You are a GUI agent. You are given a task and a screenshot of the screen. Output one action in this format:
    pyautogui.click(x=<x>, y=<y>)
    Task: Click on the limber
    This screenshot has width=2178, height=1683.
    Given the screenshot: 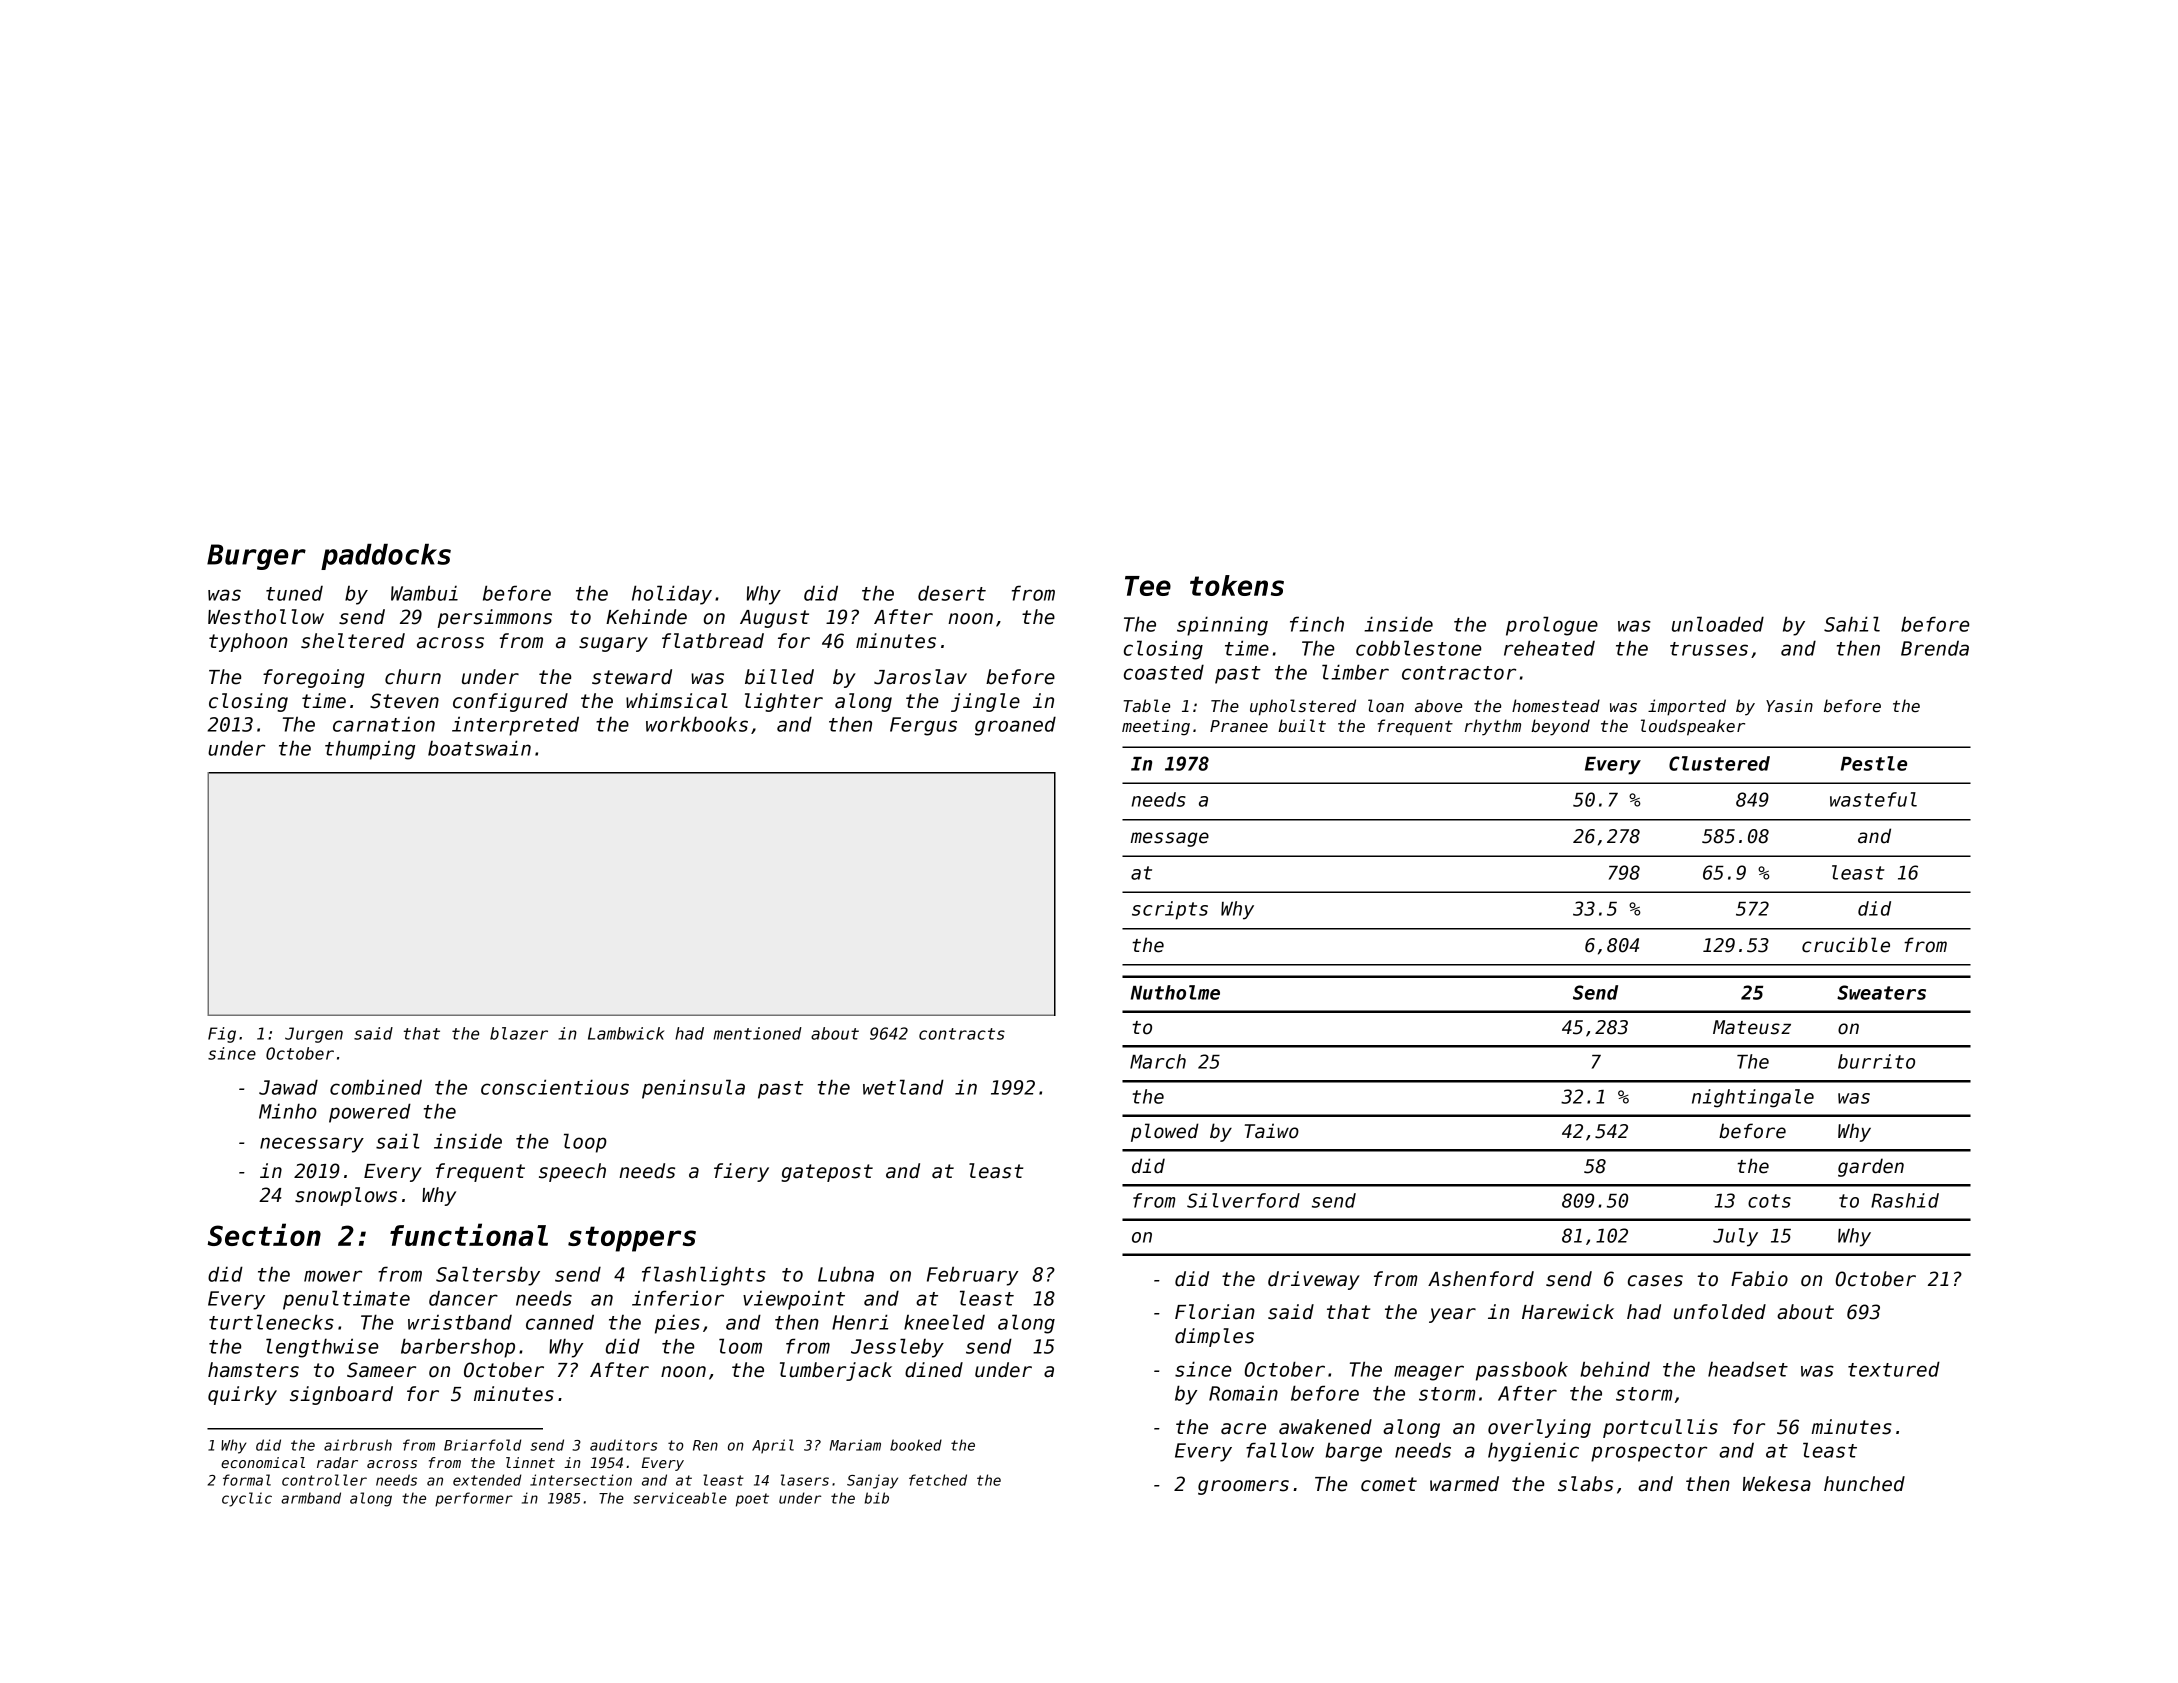 What is the action you would take?
    pyautogui.click(x=1355, y=672)
